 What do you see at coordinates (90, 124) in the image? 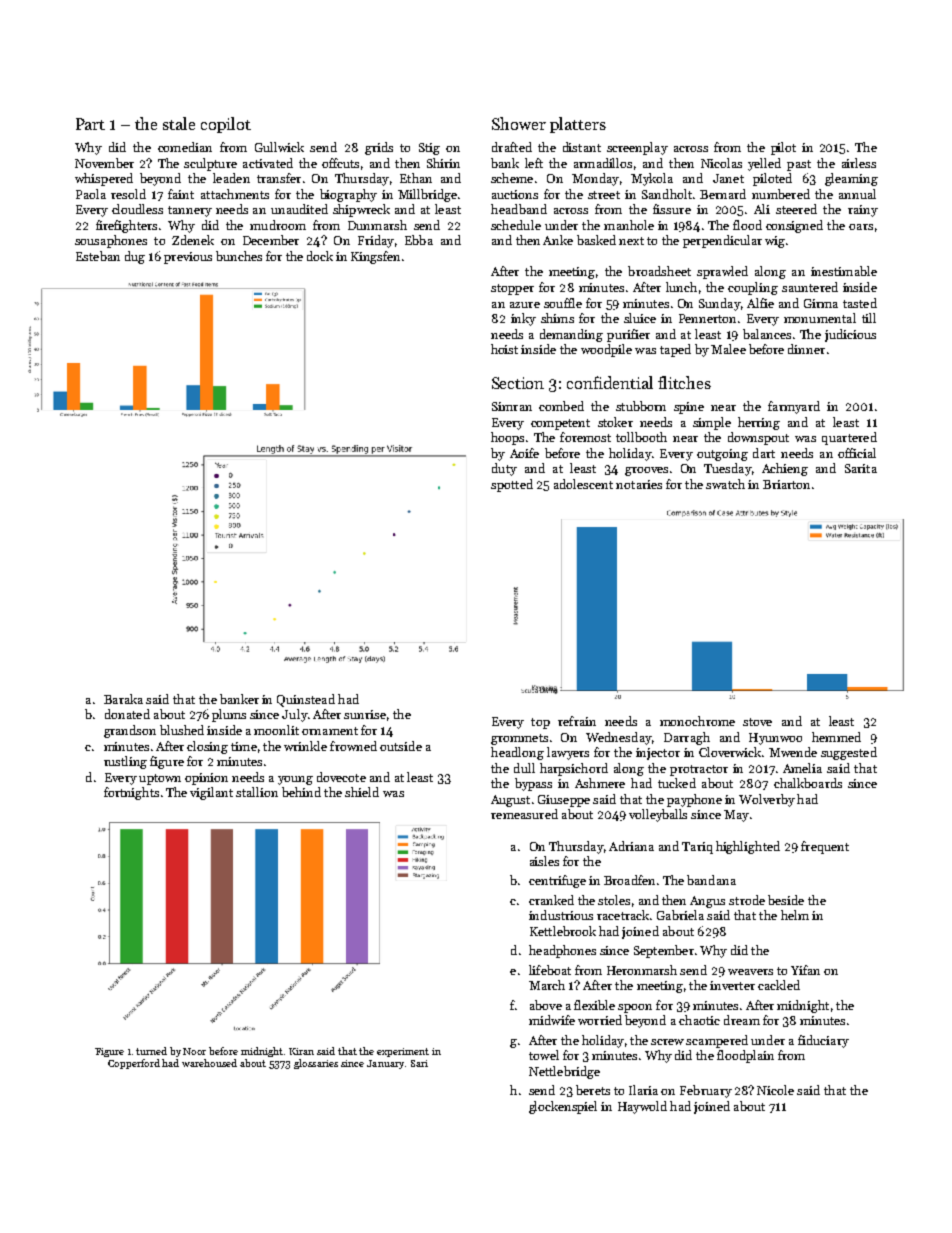
I see `Part` at bounding box center [90, 124].
